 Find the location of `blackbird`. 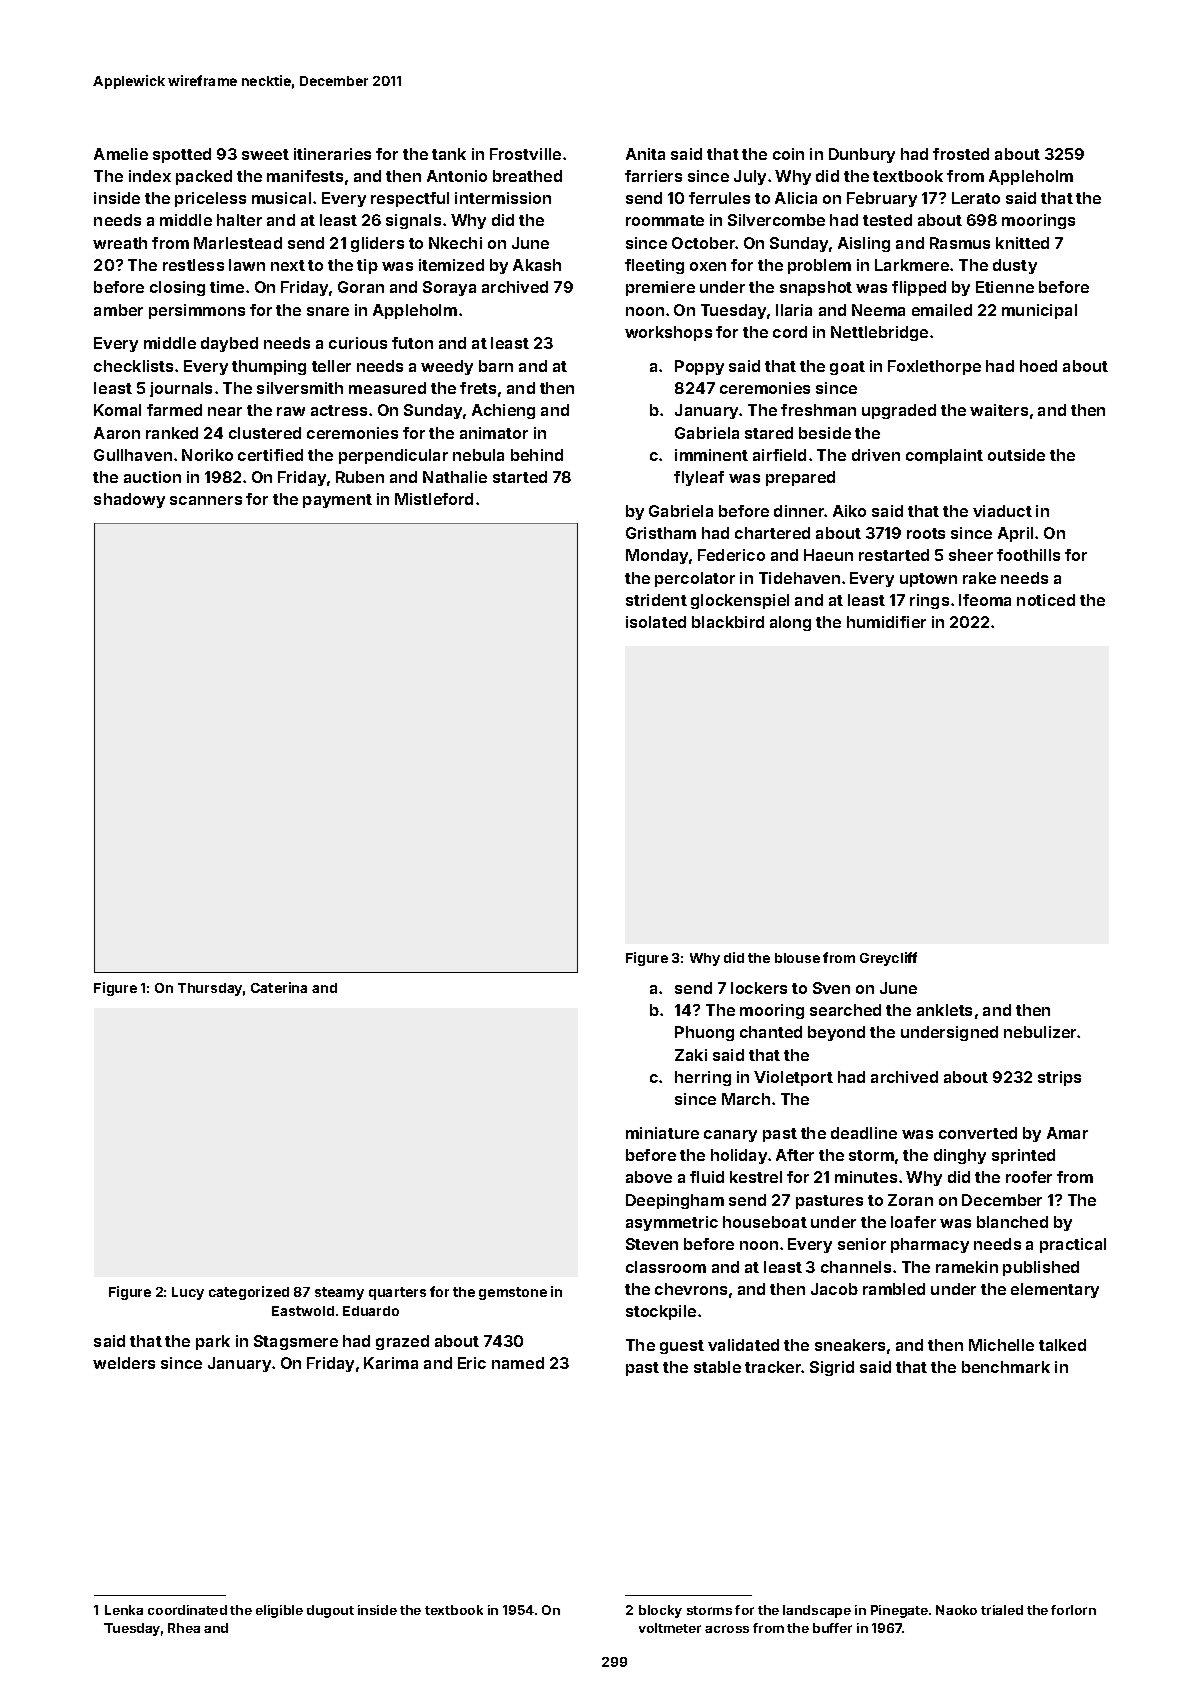

blackbird is located at coordinates (728, 622).
